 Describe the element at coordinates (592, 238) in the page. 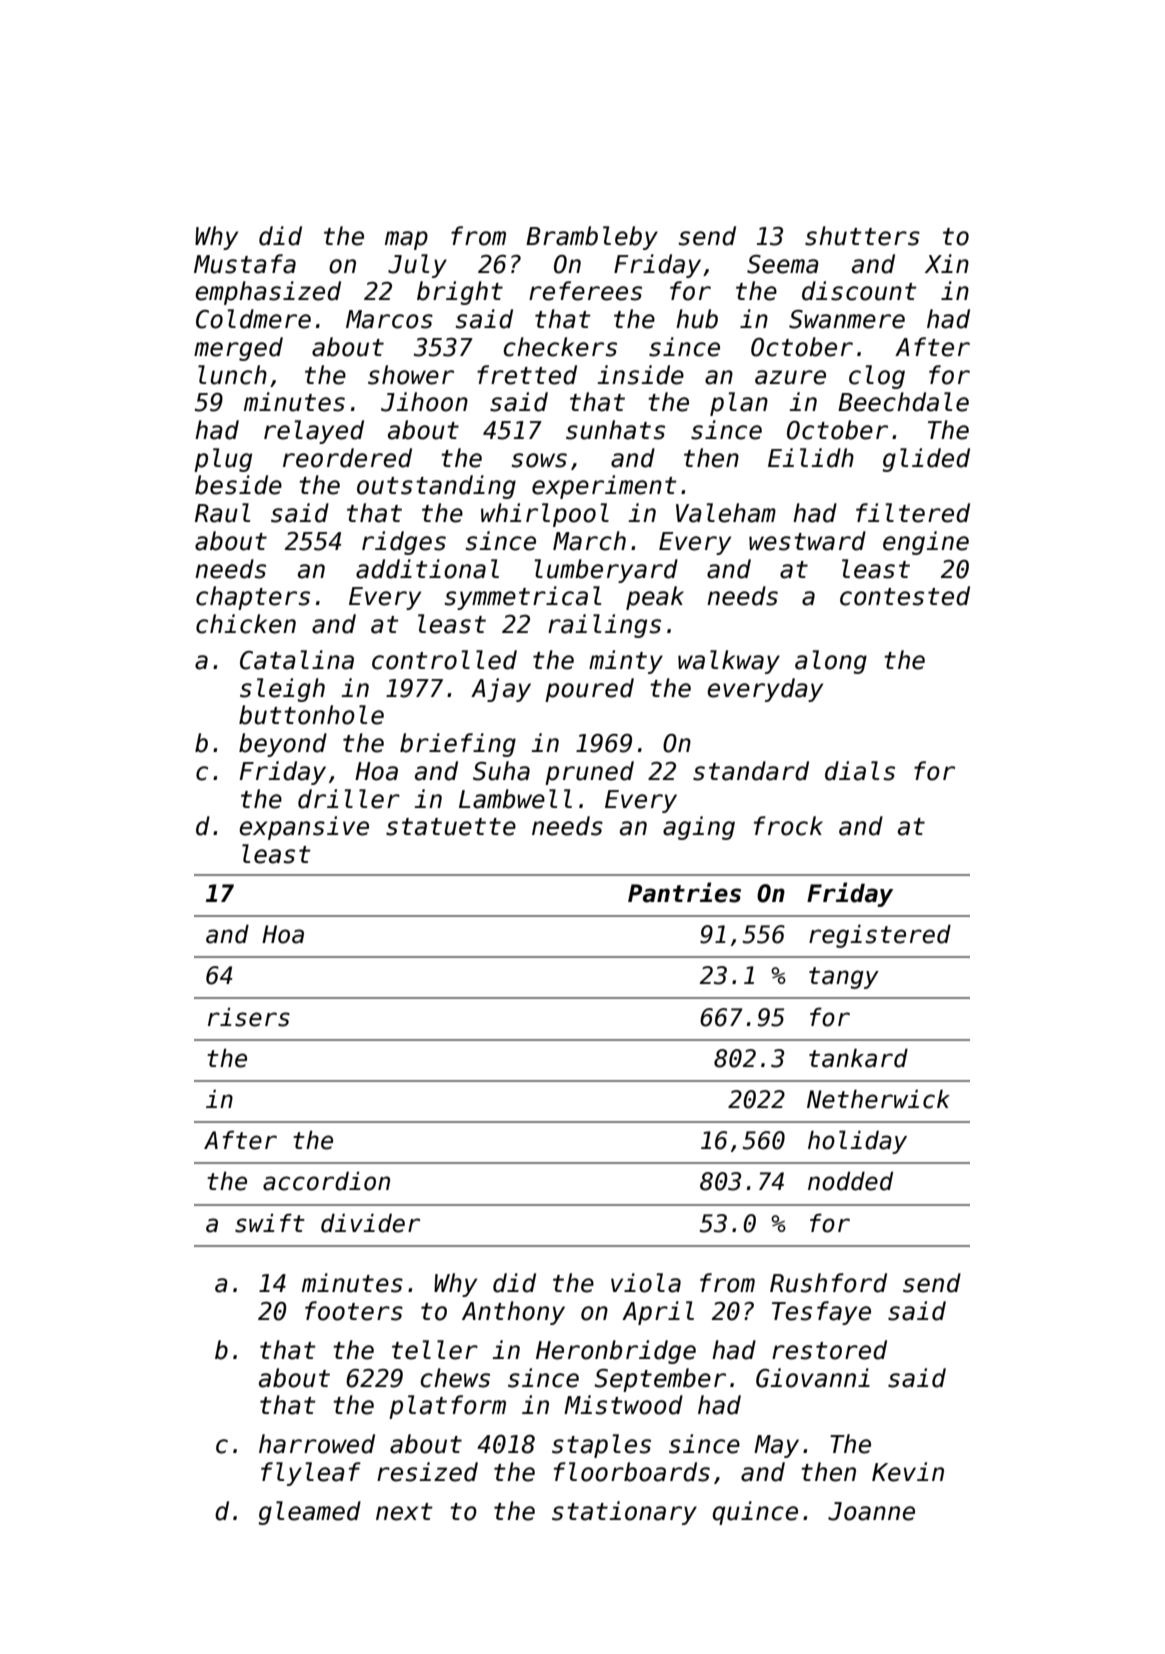

I see `Brambleby` at that location.
